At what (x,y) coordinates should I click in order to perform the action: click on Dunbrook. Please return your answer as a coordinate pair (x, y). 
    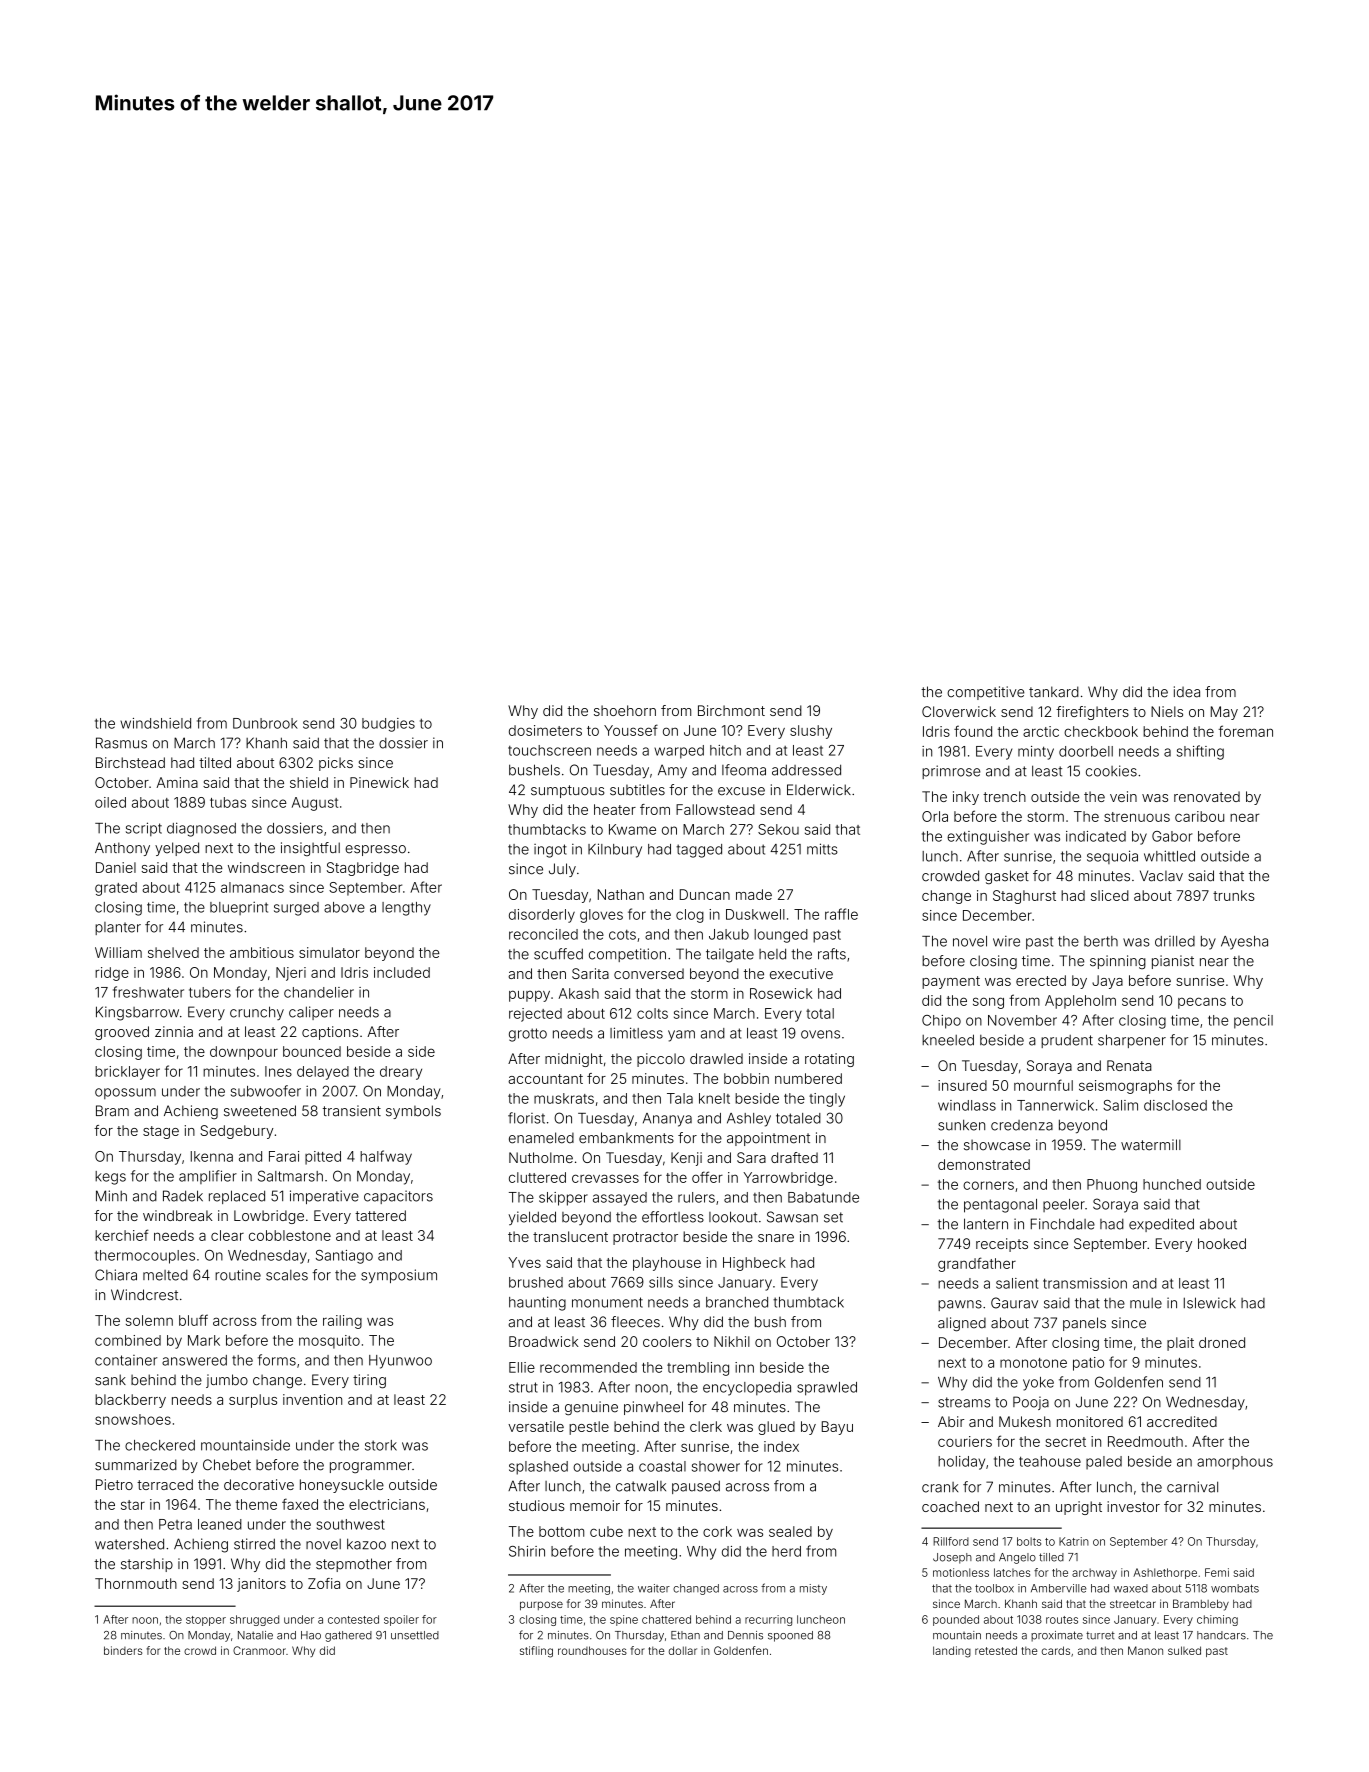
    Looking at the image, I should click on (265, 723).
